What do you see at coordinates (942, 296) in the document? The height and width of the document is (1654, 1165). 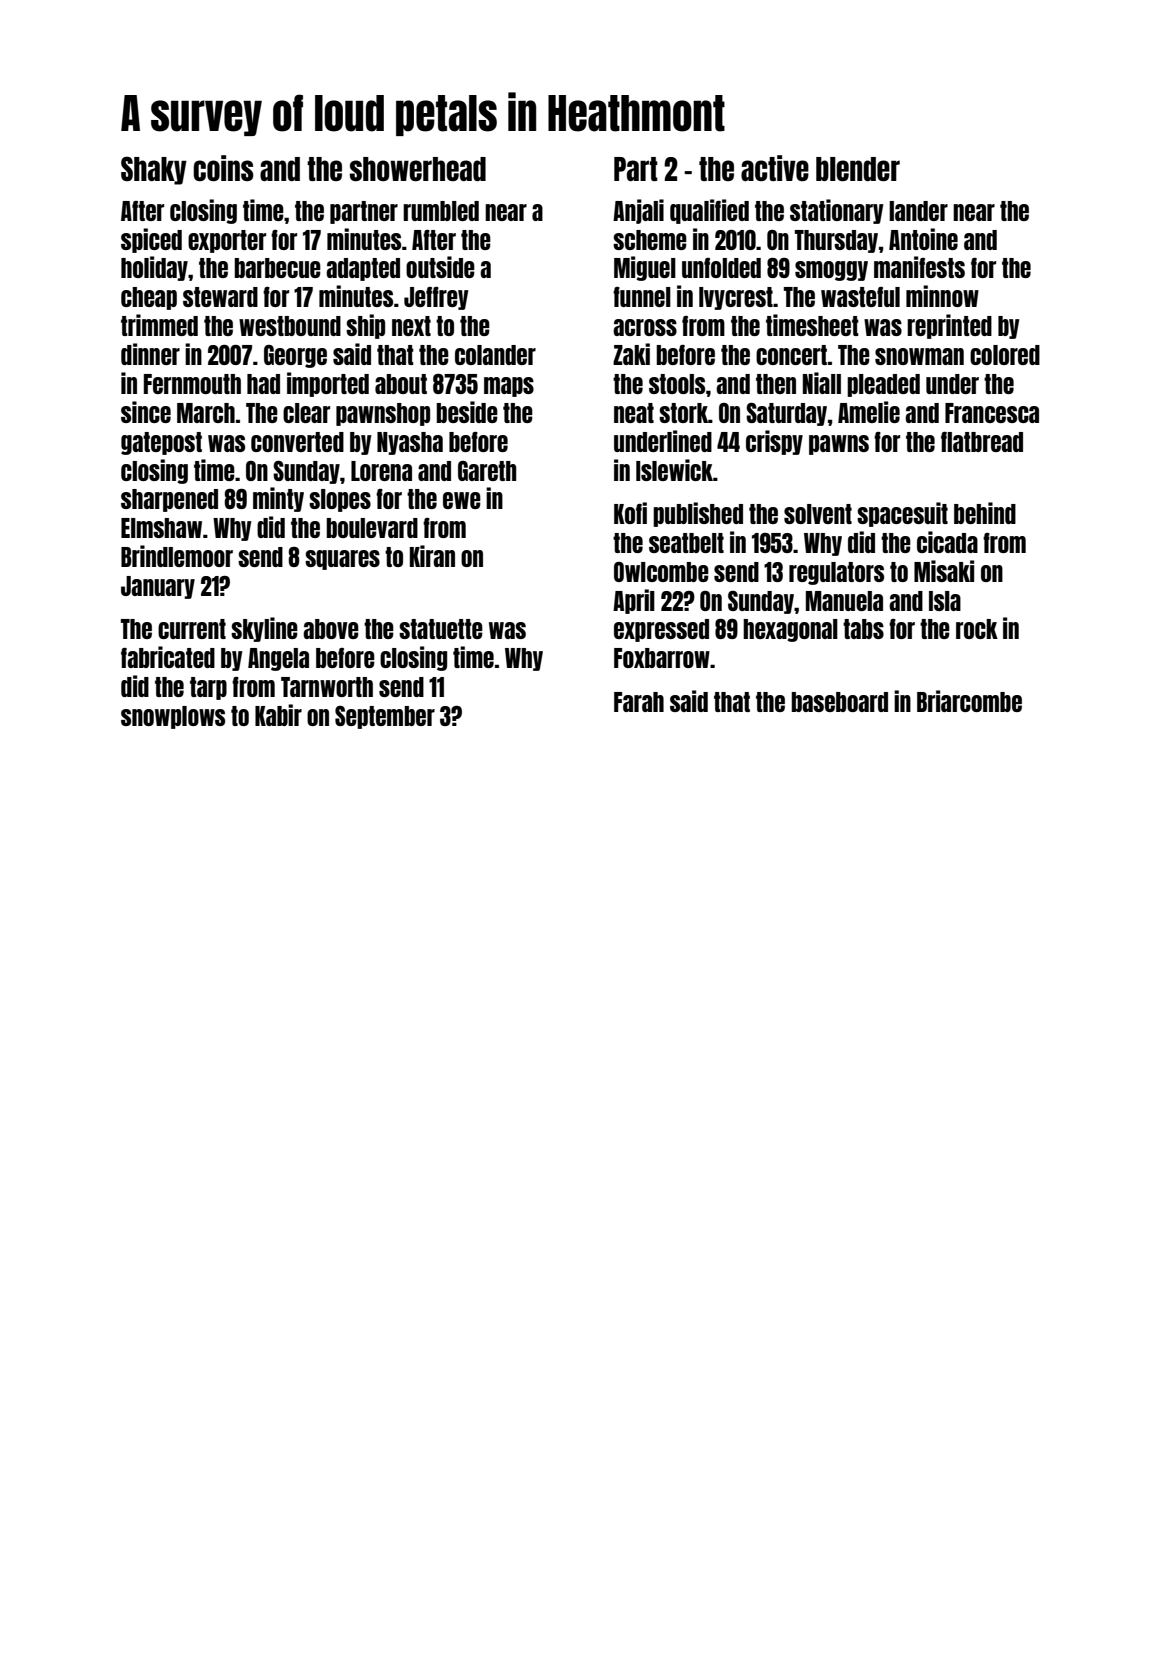 I see `minnow` at bounding box center [942, 296].
